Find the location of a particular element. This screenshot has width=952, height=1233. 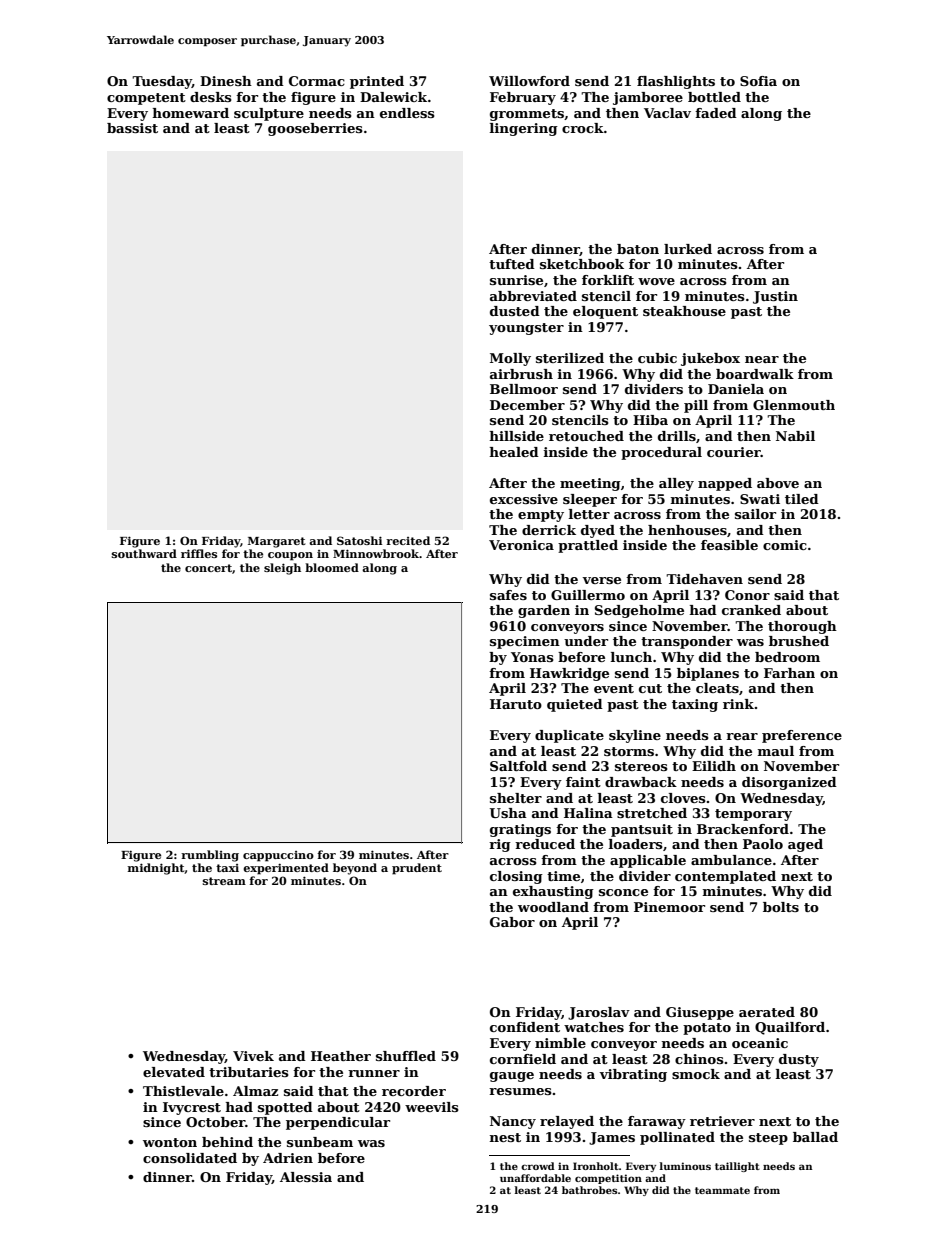

Eilidh is located at coordinates (714, 766).
